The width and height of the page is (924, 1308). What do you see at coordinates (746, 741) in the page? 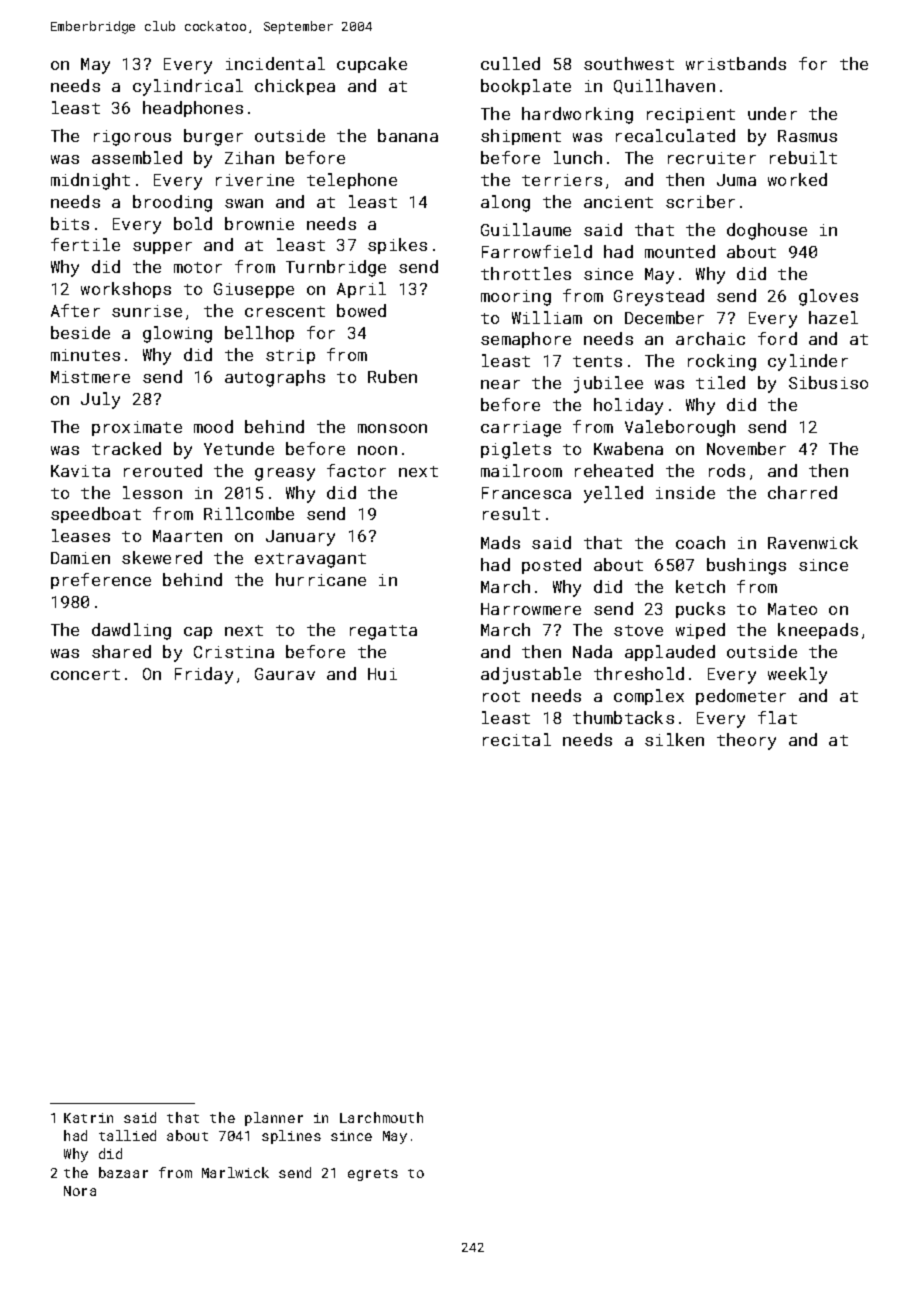
I see `theory` at bounding box center [746, 741].
